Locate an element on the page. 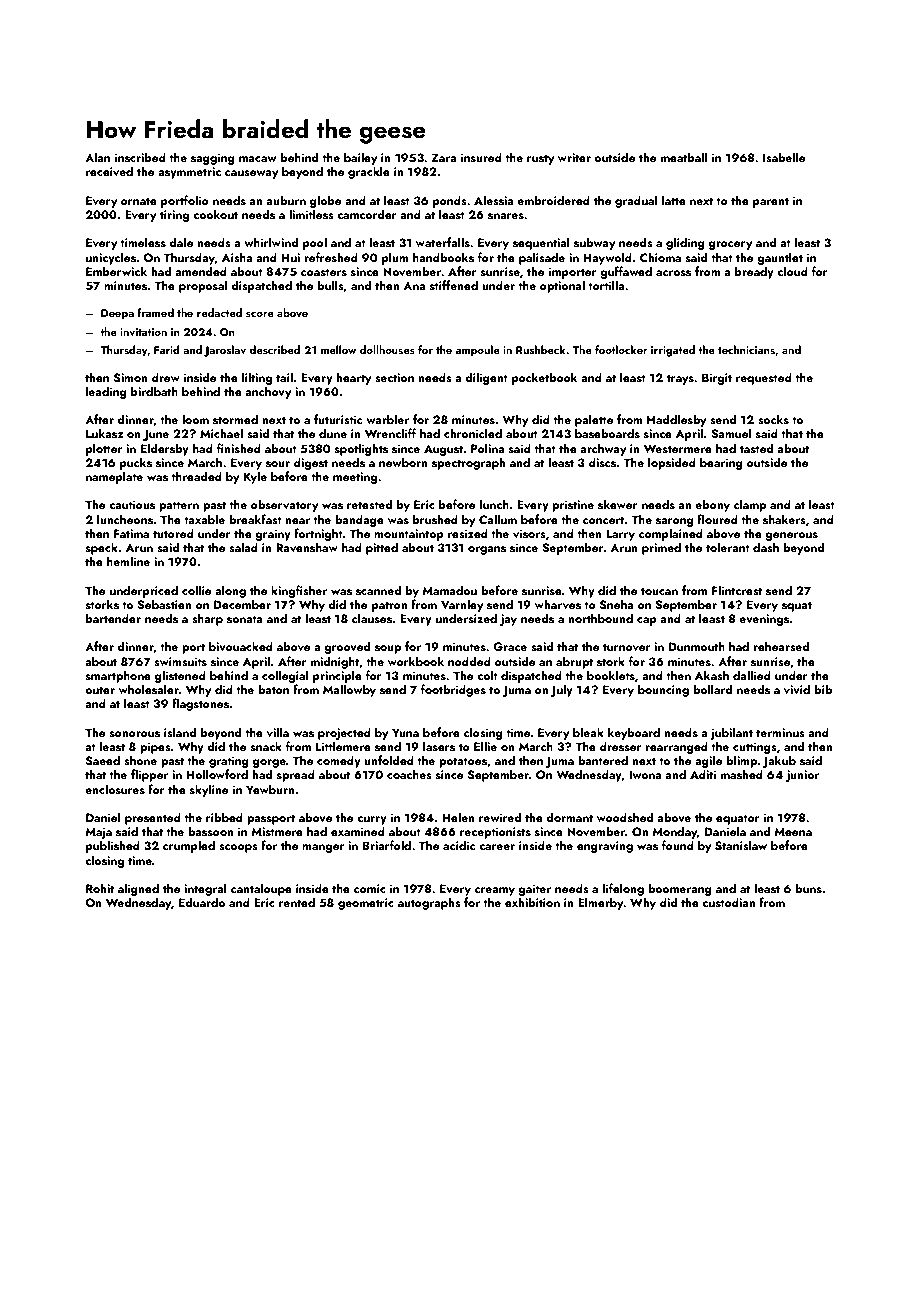 This document has width=924, height=1308. score is located at coordinates (260, 314).
